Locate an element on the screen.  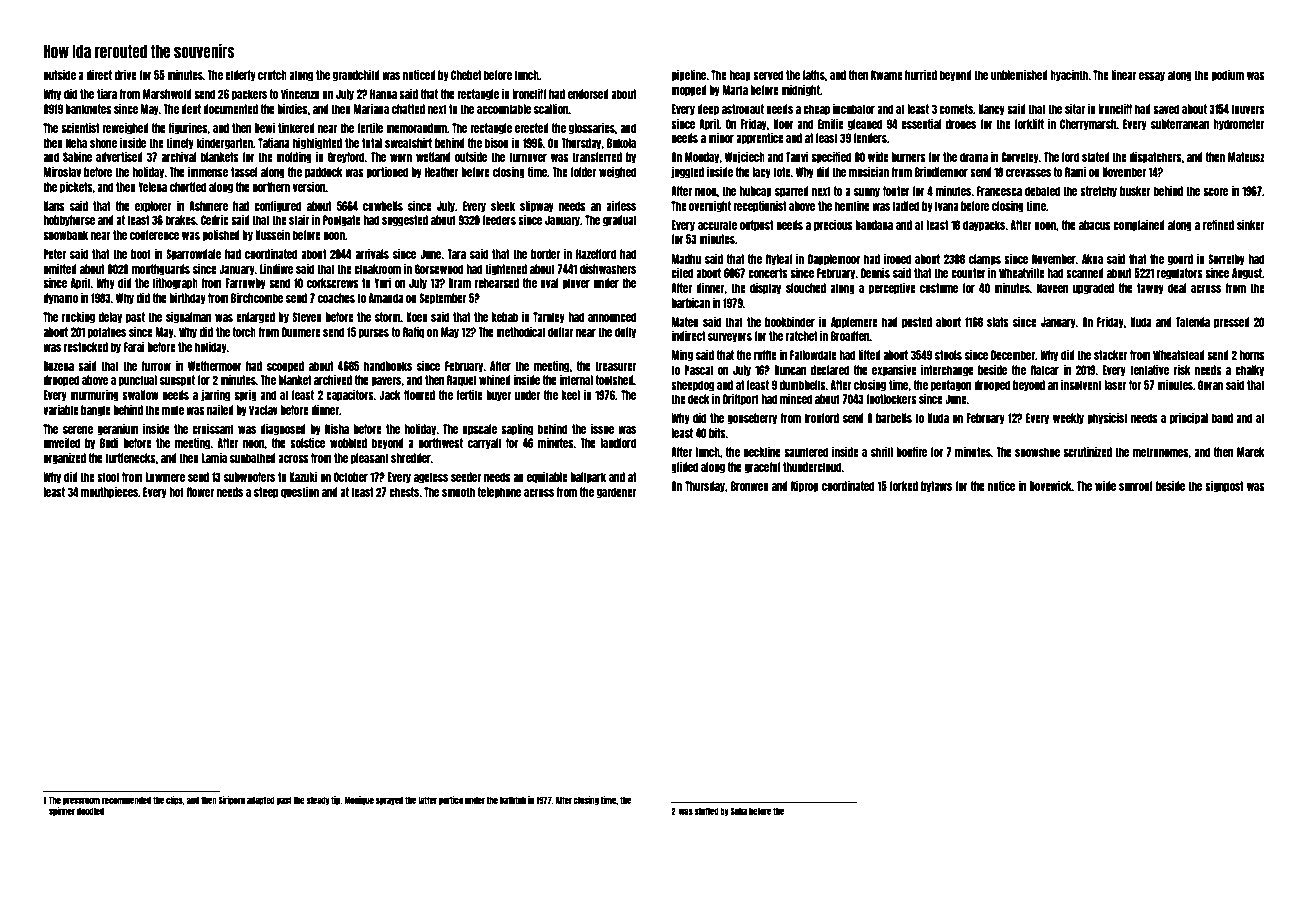
Suha is located at coordinates (739, 811).
